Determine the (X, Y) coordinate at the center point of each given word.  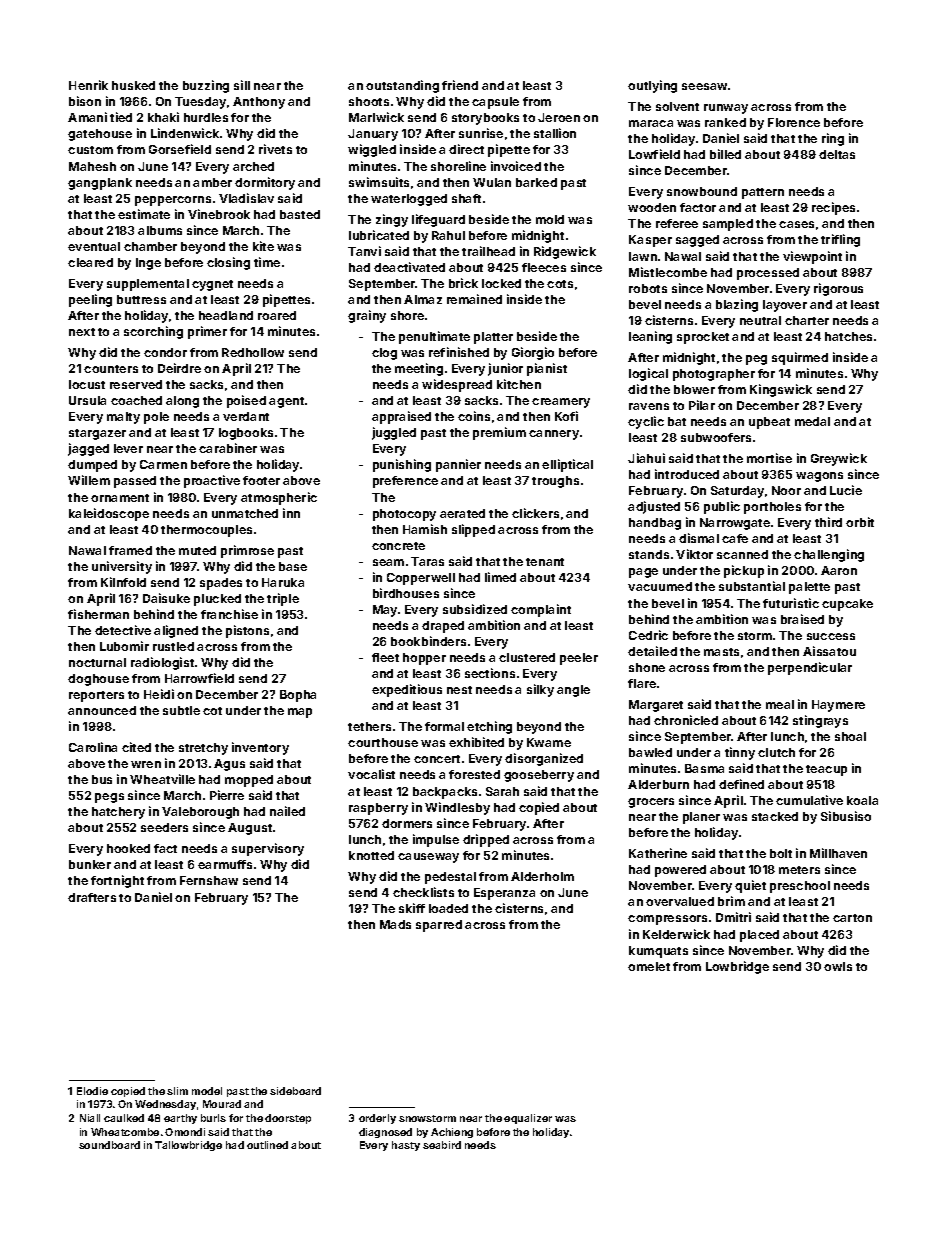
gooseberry (539, 776)
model (207, 1091)
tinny (740, 753)
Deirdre (179, 368)
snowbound (702, 191)
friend (460, 85)
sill (242, 85)
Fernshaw (209, 880)
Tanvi (364, 251)
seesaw (704, 86)
